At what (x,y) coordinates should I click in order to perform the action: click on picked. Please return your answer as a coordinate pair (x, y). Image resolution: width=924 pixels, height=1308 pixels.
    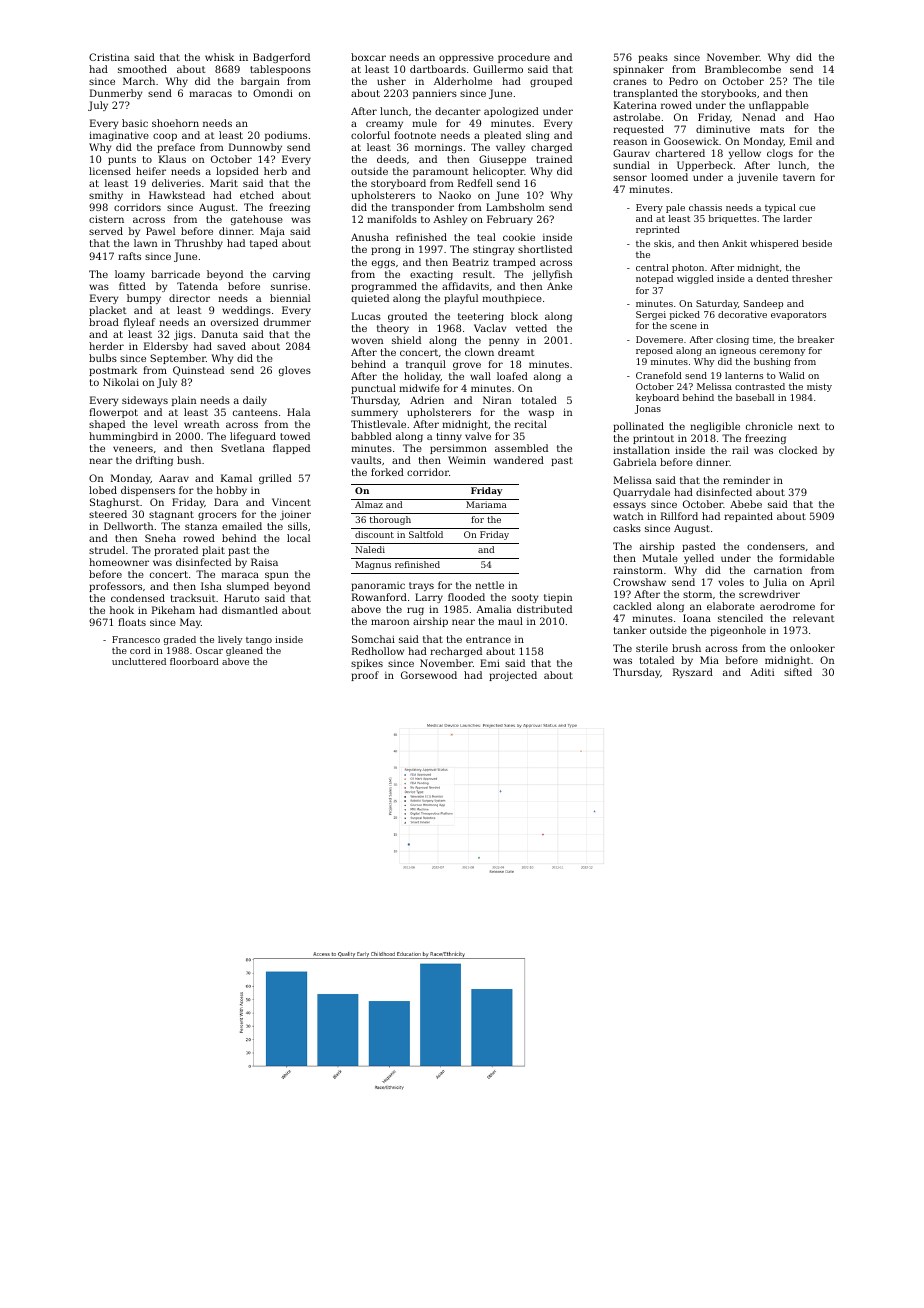
    Looking at the image, I should click on (685, 315).
